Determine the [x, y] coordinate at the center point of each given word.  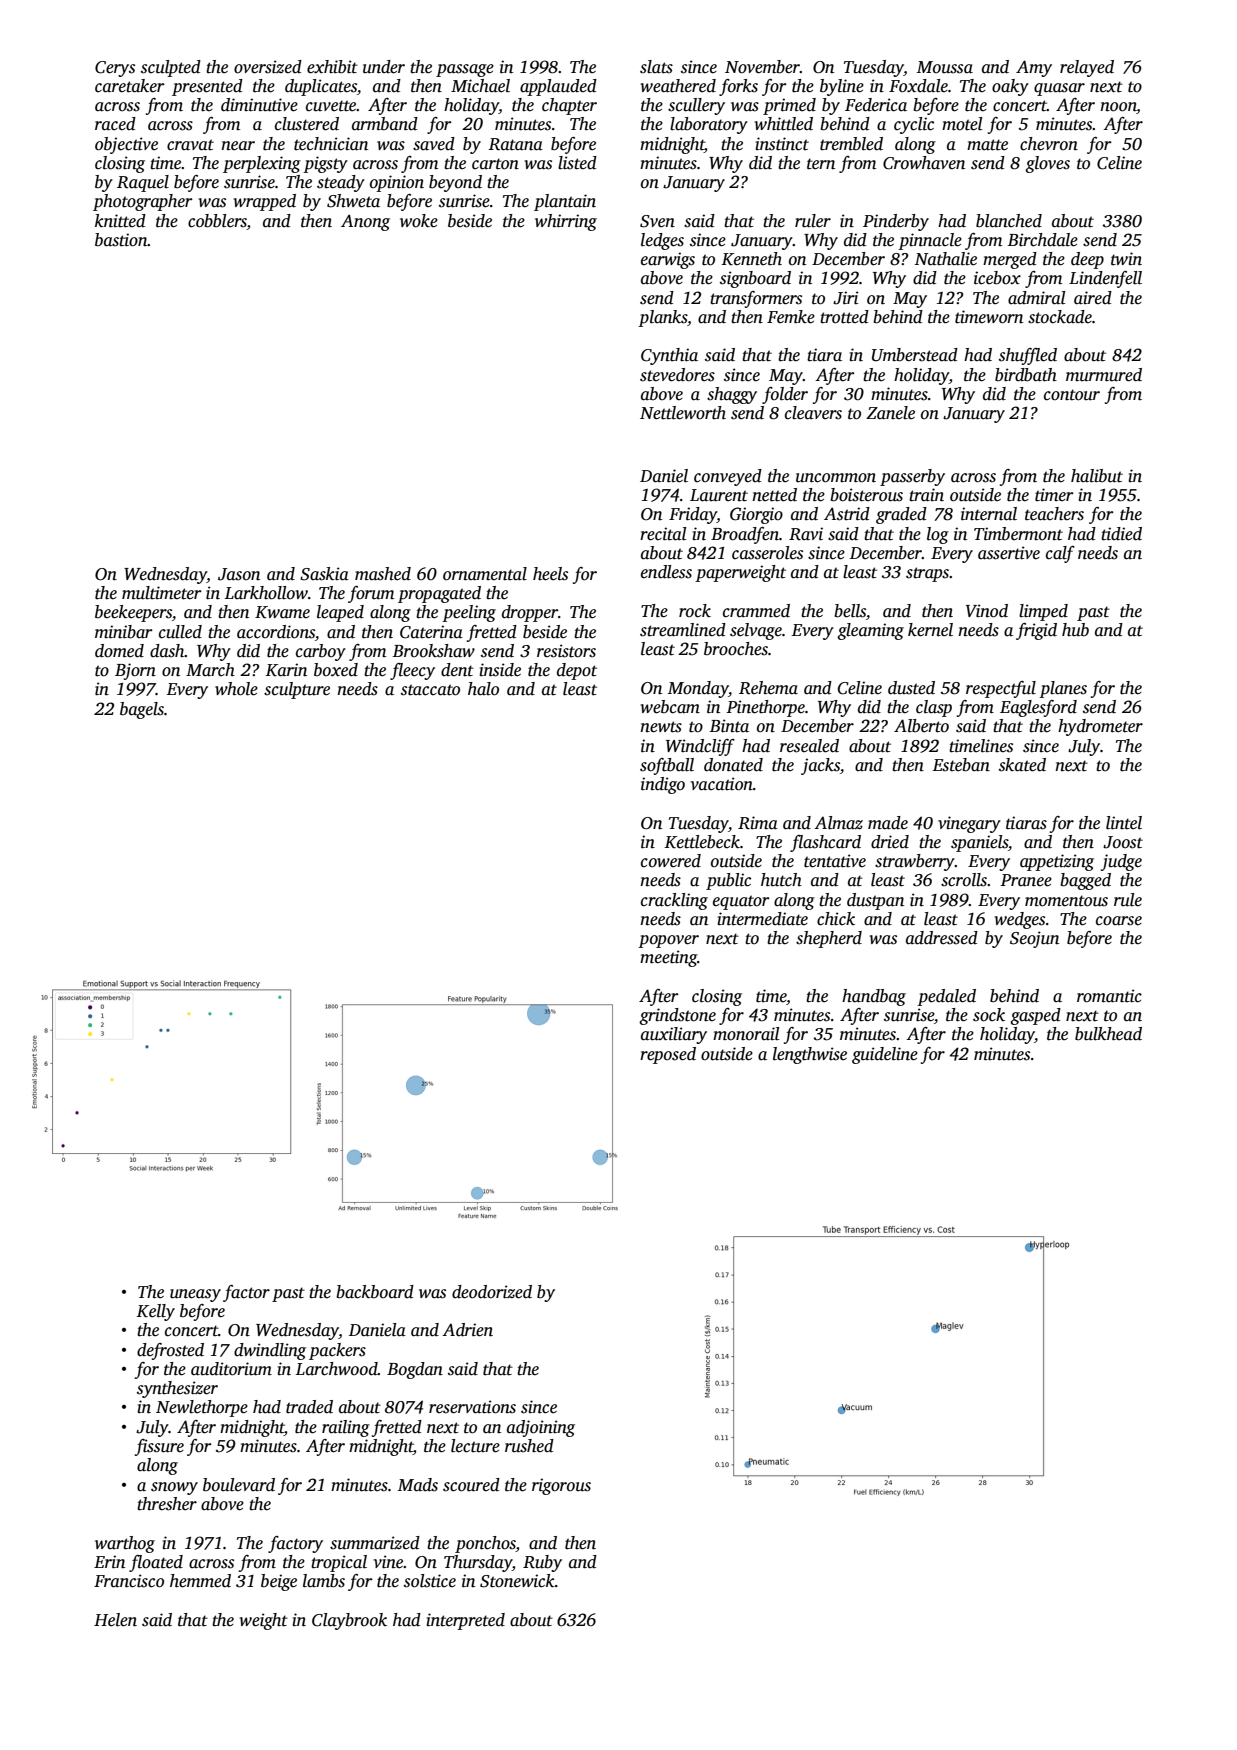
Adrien [467, 1330]
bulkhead [1108, 1034]
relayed [1087, 68]
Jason [239, 574]
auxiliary [674, 1035]
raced [115, 124]
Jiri [846, 298]
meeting [668, 958]
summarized [375, 1543]
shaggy [732, 395]
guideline [885, 1055]
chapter [569, 106]
